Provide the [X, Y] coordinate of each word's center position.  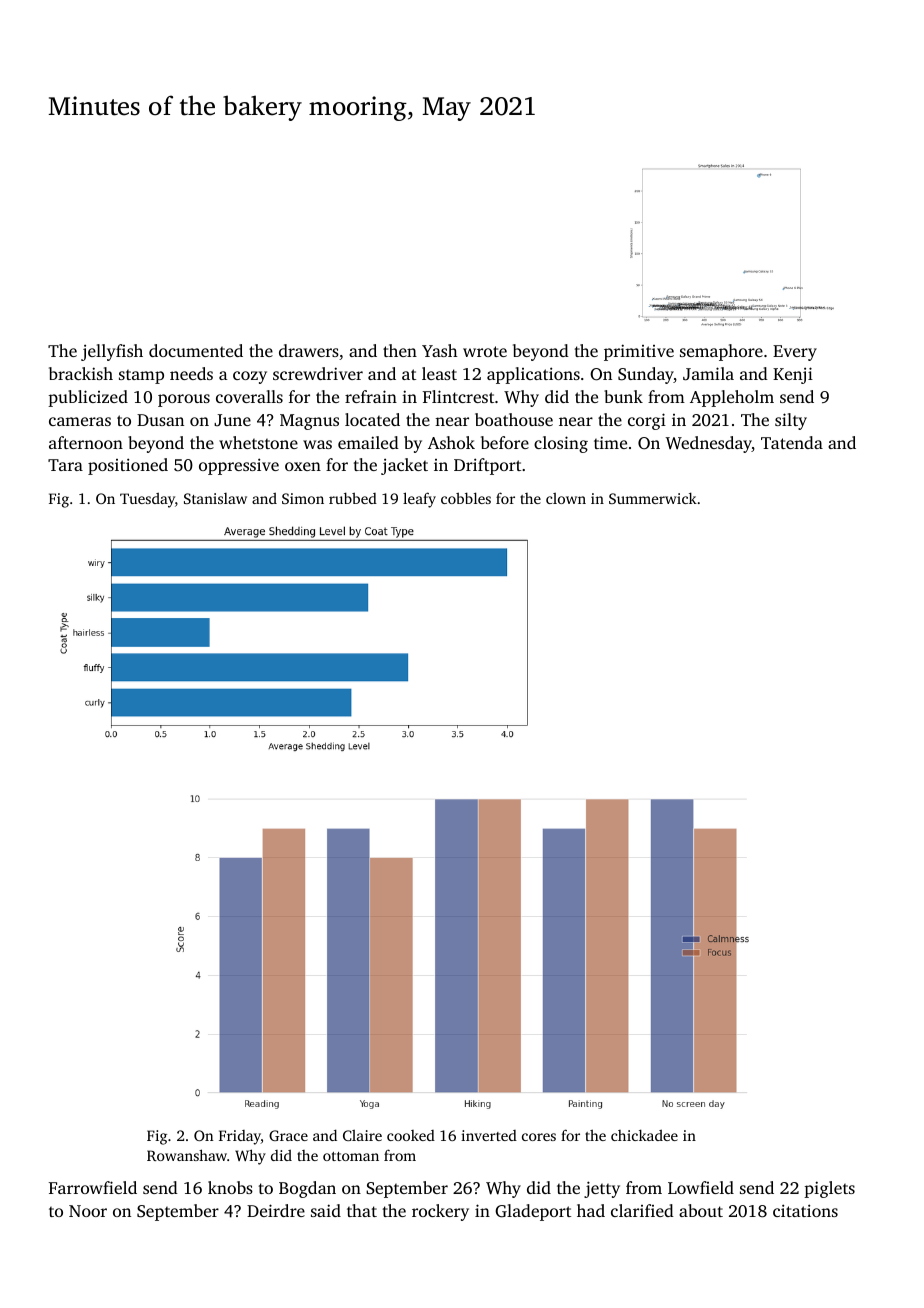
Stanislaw [215, 498]
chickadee [644, 1135]
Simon [303, 498]
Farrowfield [93, 1187]
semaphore [721, 352]
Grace [288, 1135]
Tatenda [792, 442]
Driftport [487, 466]
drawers [309, 350]
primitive [639, 352]
